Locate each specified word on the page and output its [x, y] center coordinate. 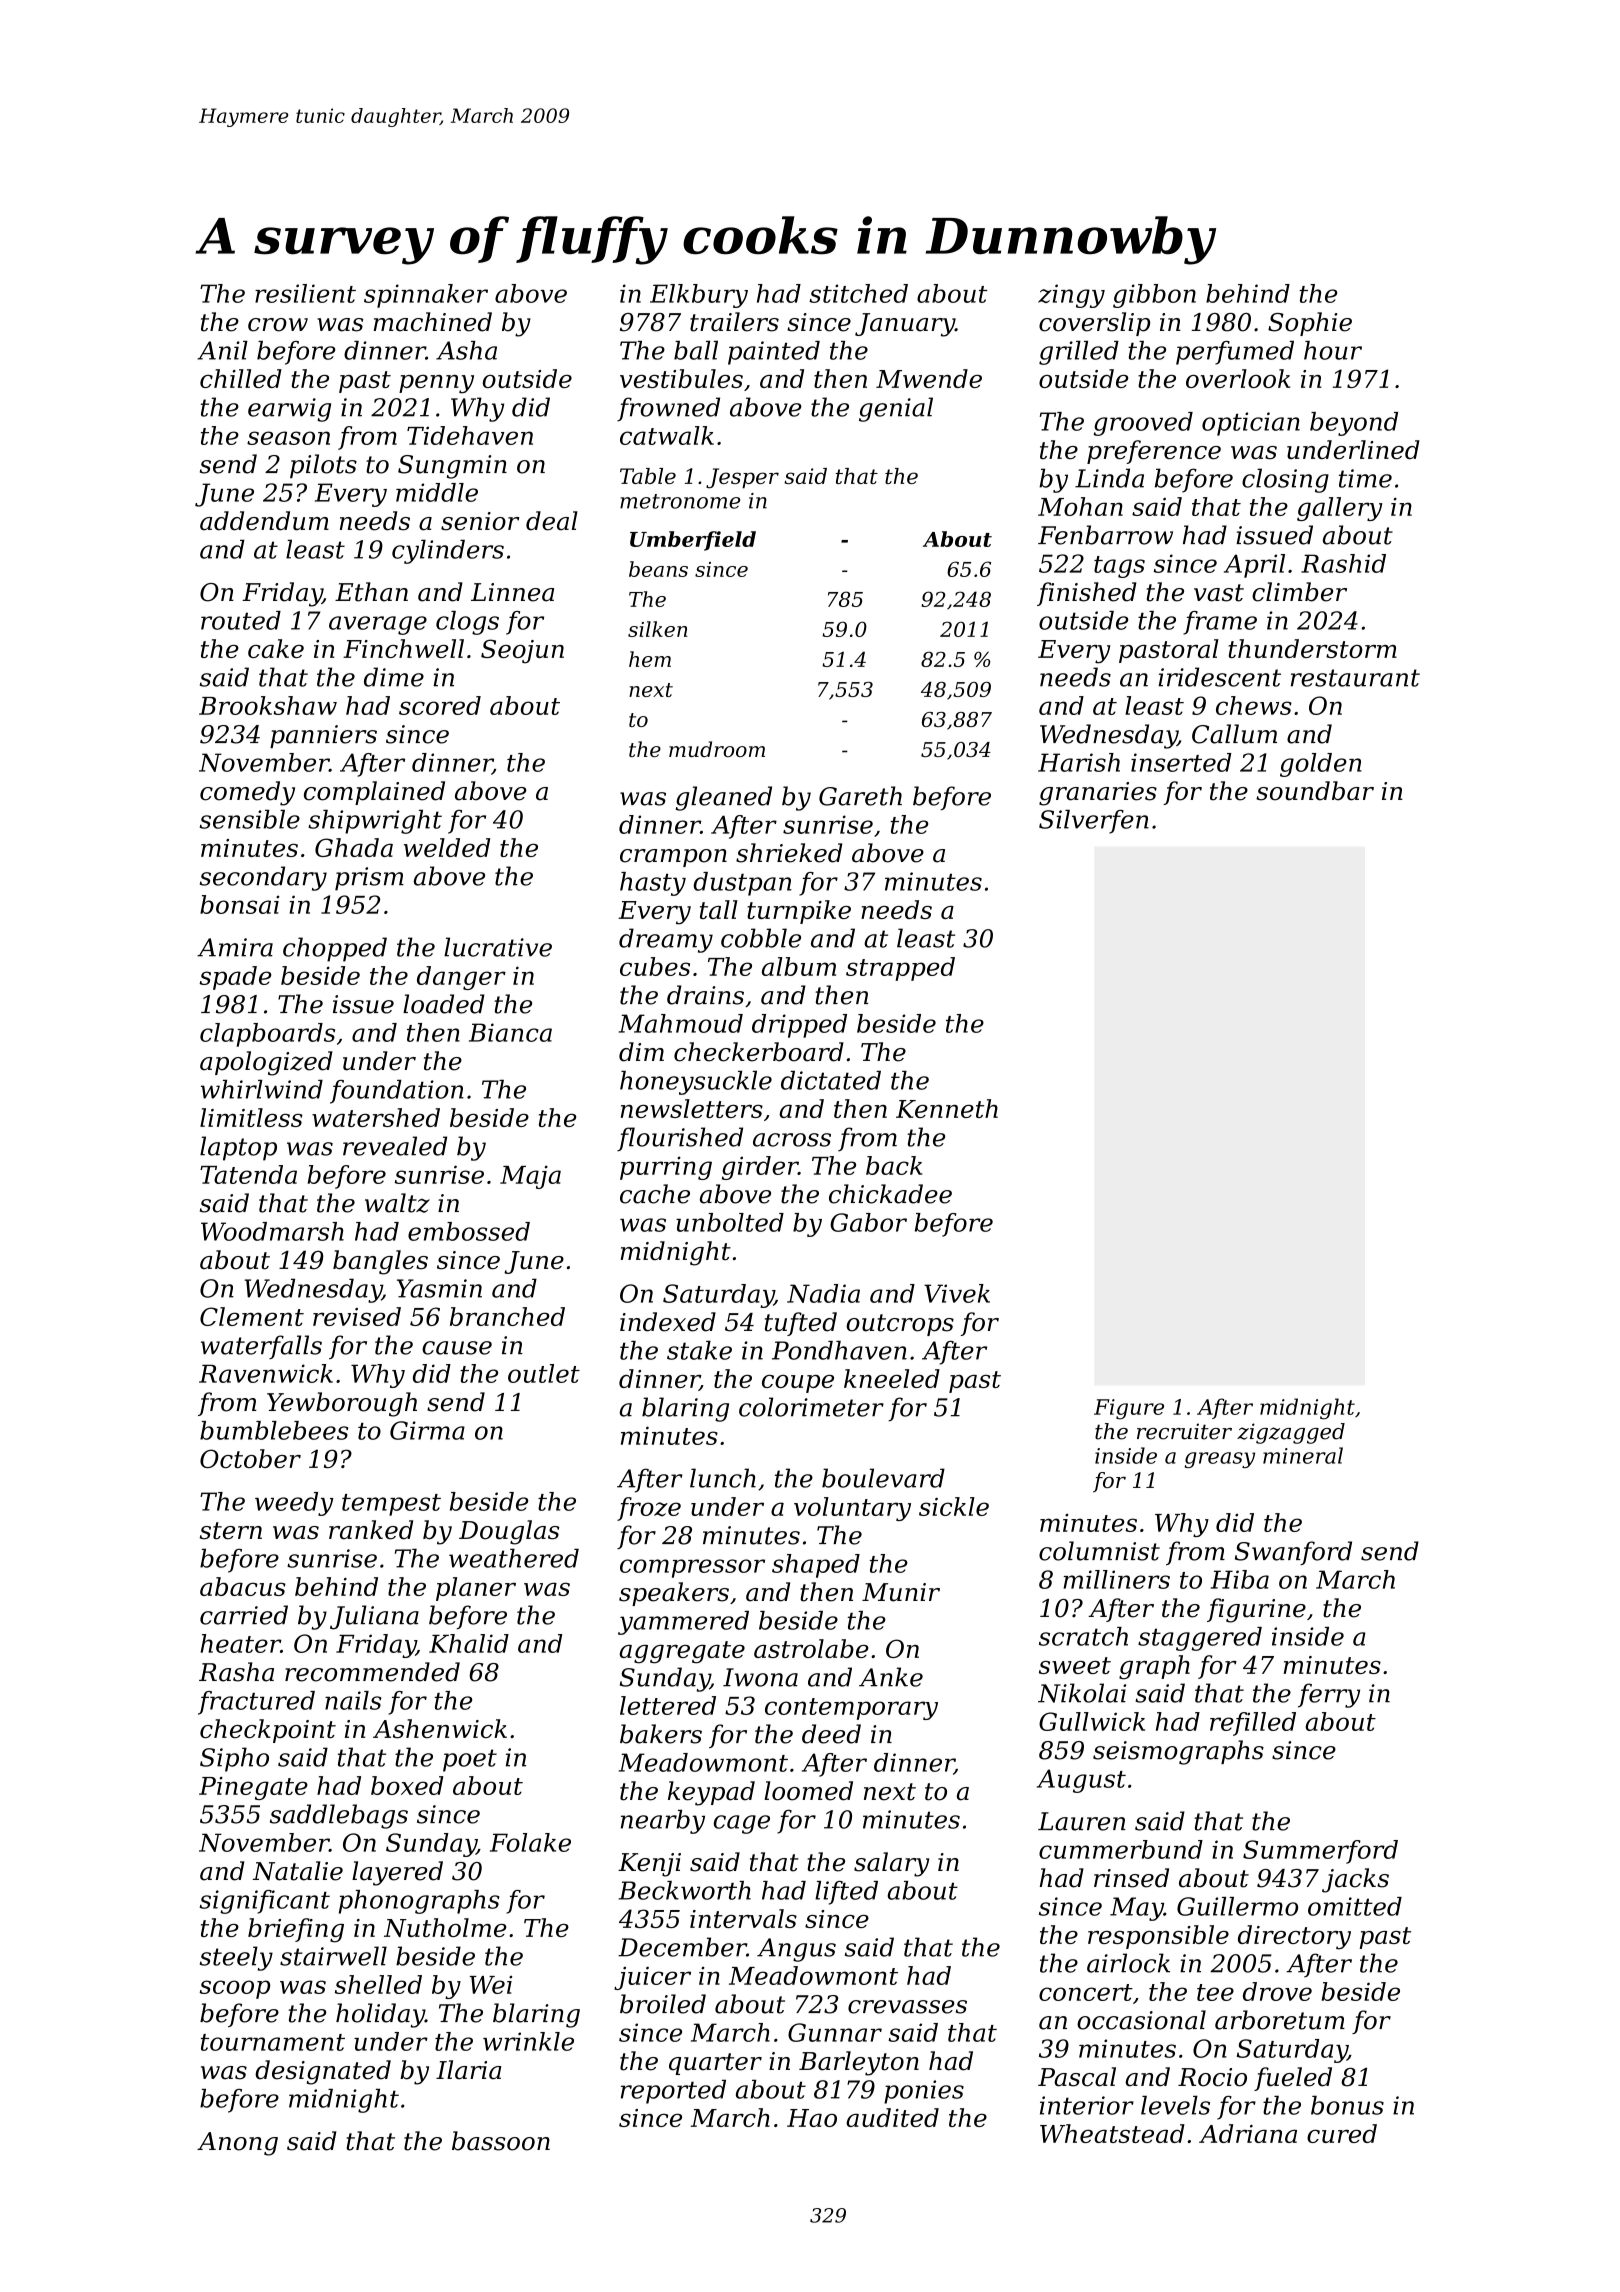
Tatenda [248, 1174]
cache [655, 1194]
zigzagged [1291, 1433]
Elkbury [699, 296]
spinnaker [426, 296]
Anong [237, 2144]
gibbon [1154, 296]
